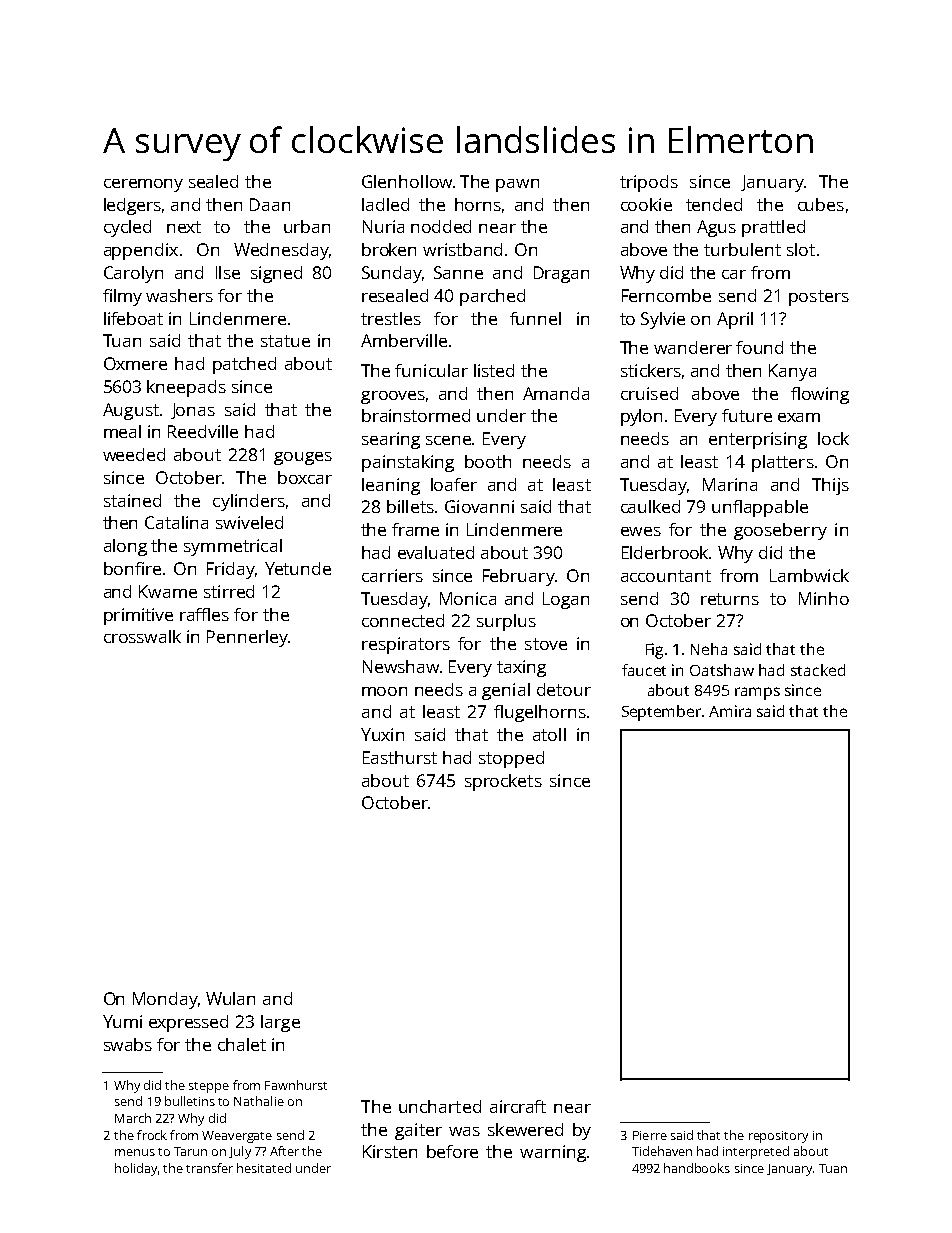 This screenshot has width=952, height=1233. Describe the element at coordinates (730, 711) in the screenshot. I see `Amira` at that location.
